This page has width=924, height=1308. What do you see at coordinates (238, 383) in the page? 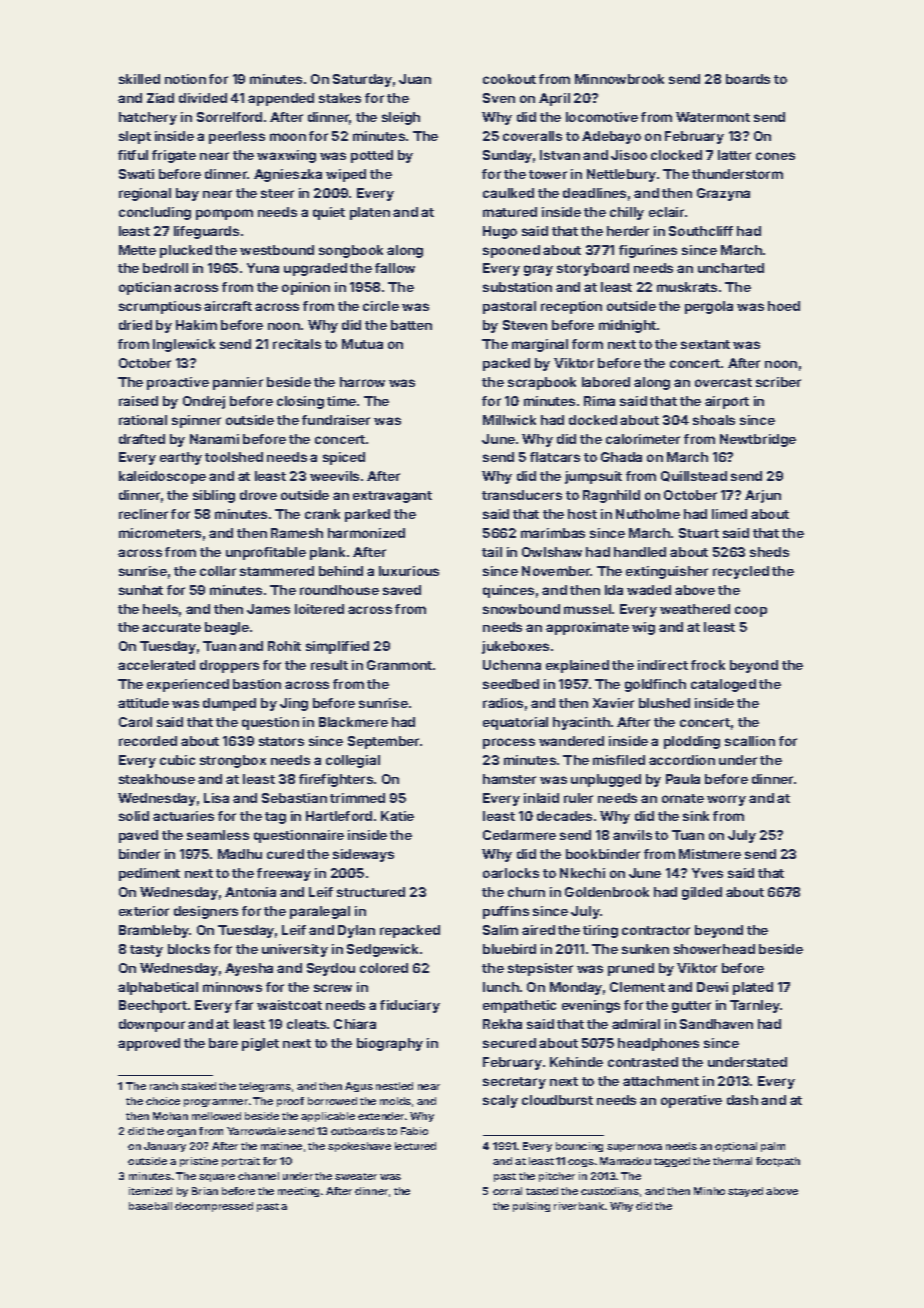
I see `pannier` at bounding box center [238, 383].
